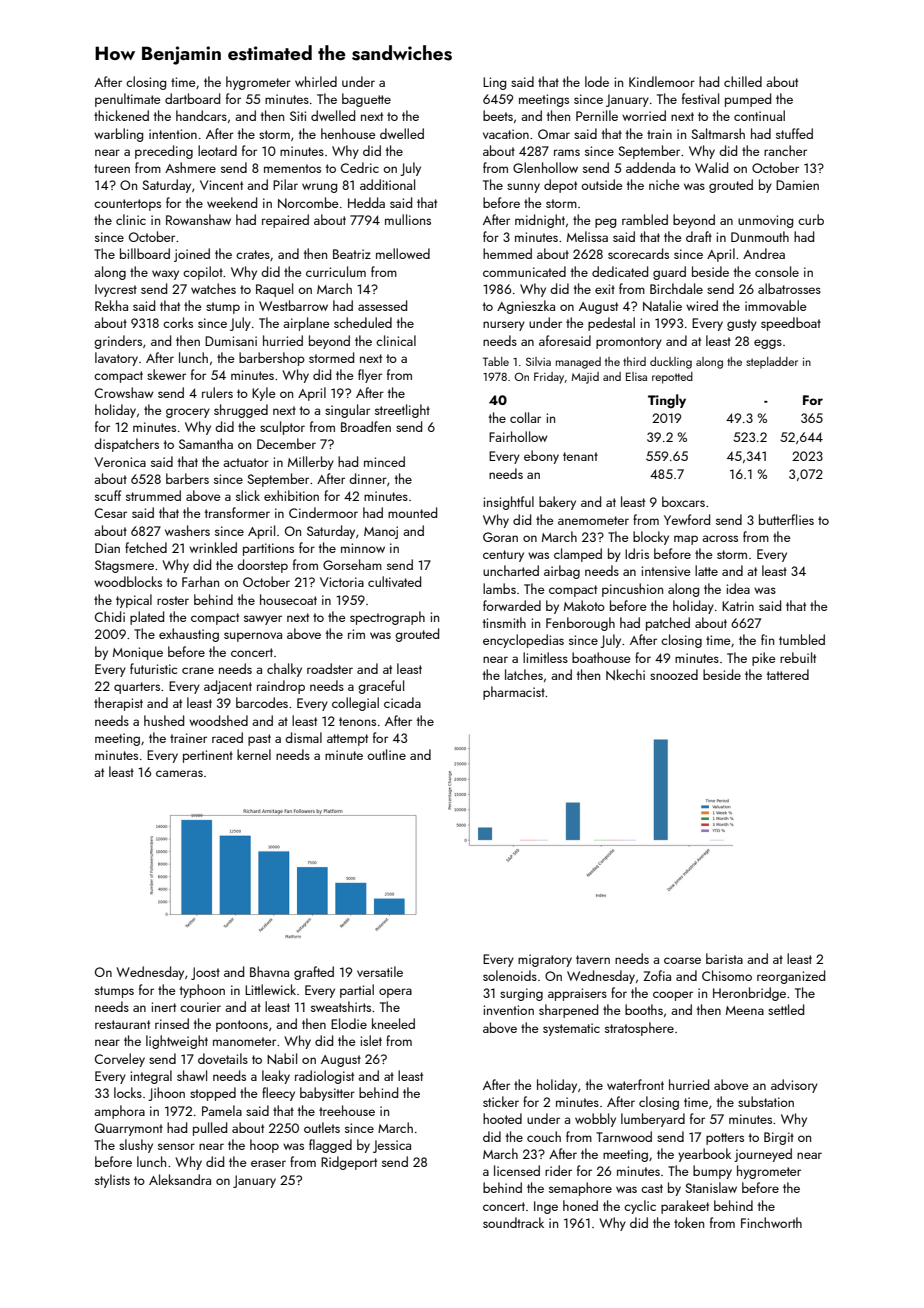 This screenshot has width=924, height=1308. I want to click on snoozed, so click(674, 674).
